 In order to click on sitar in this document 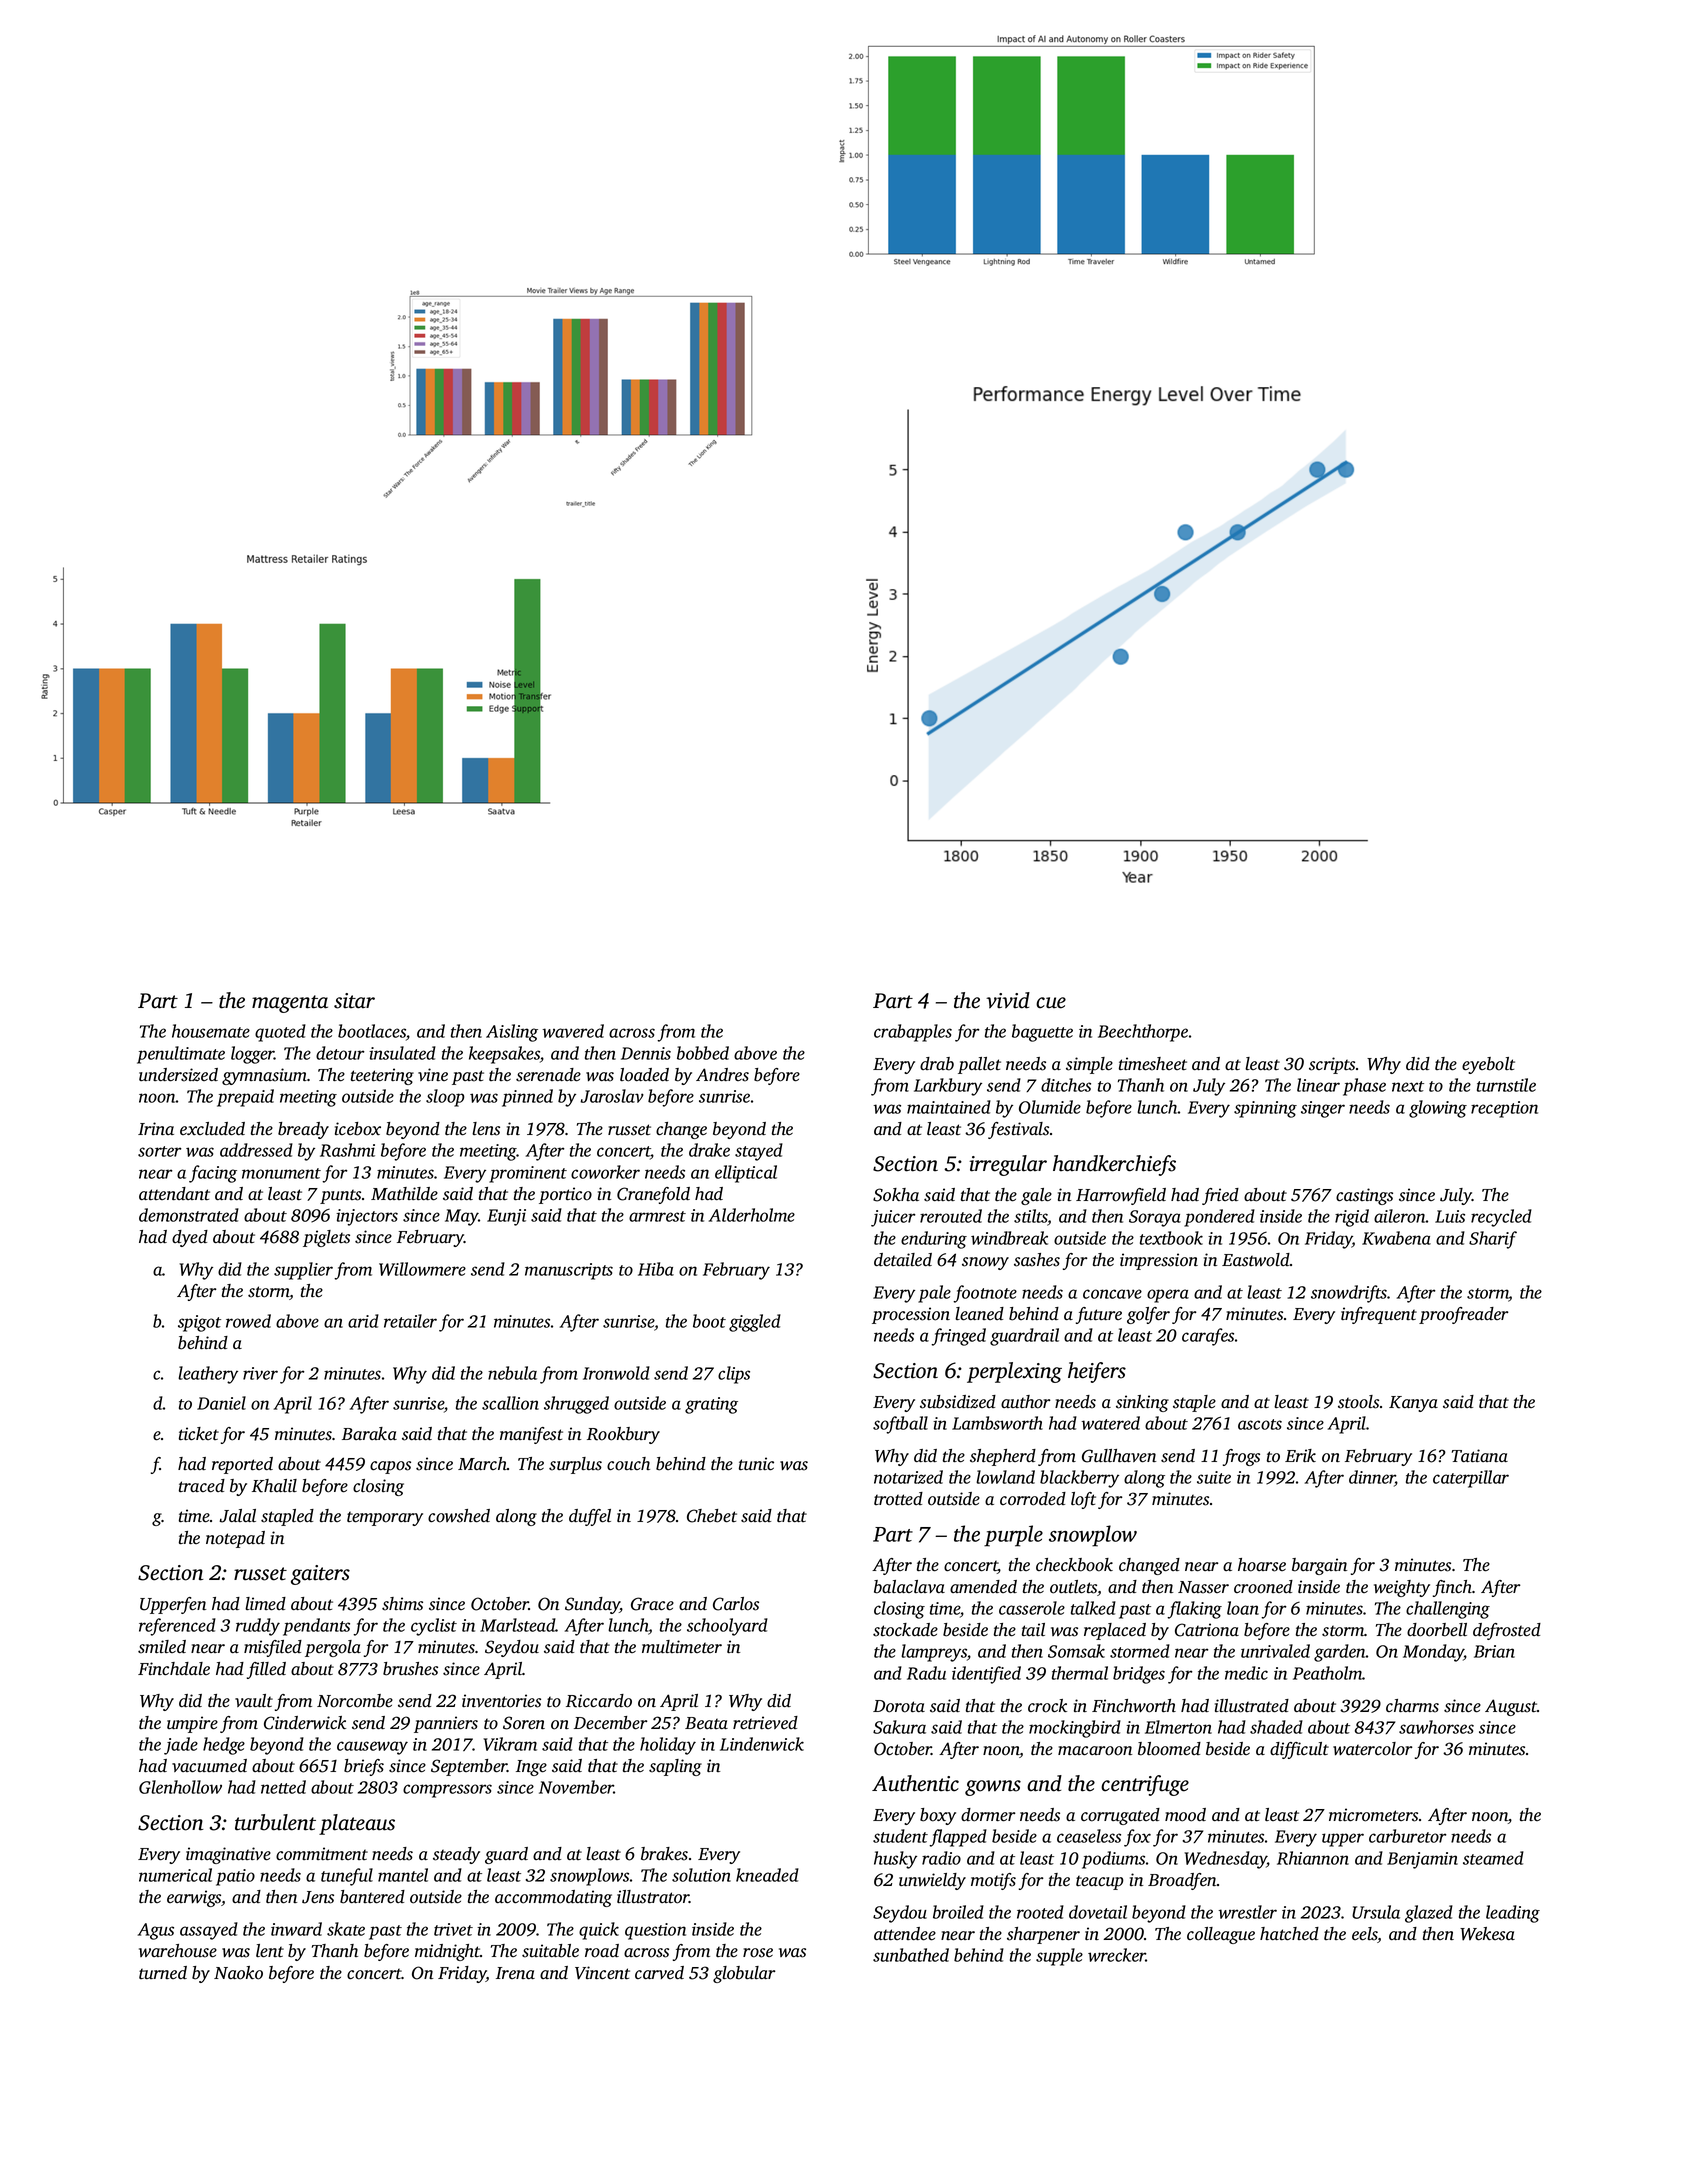, I will do `click(354, 1001)`.
